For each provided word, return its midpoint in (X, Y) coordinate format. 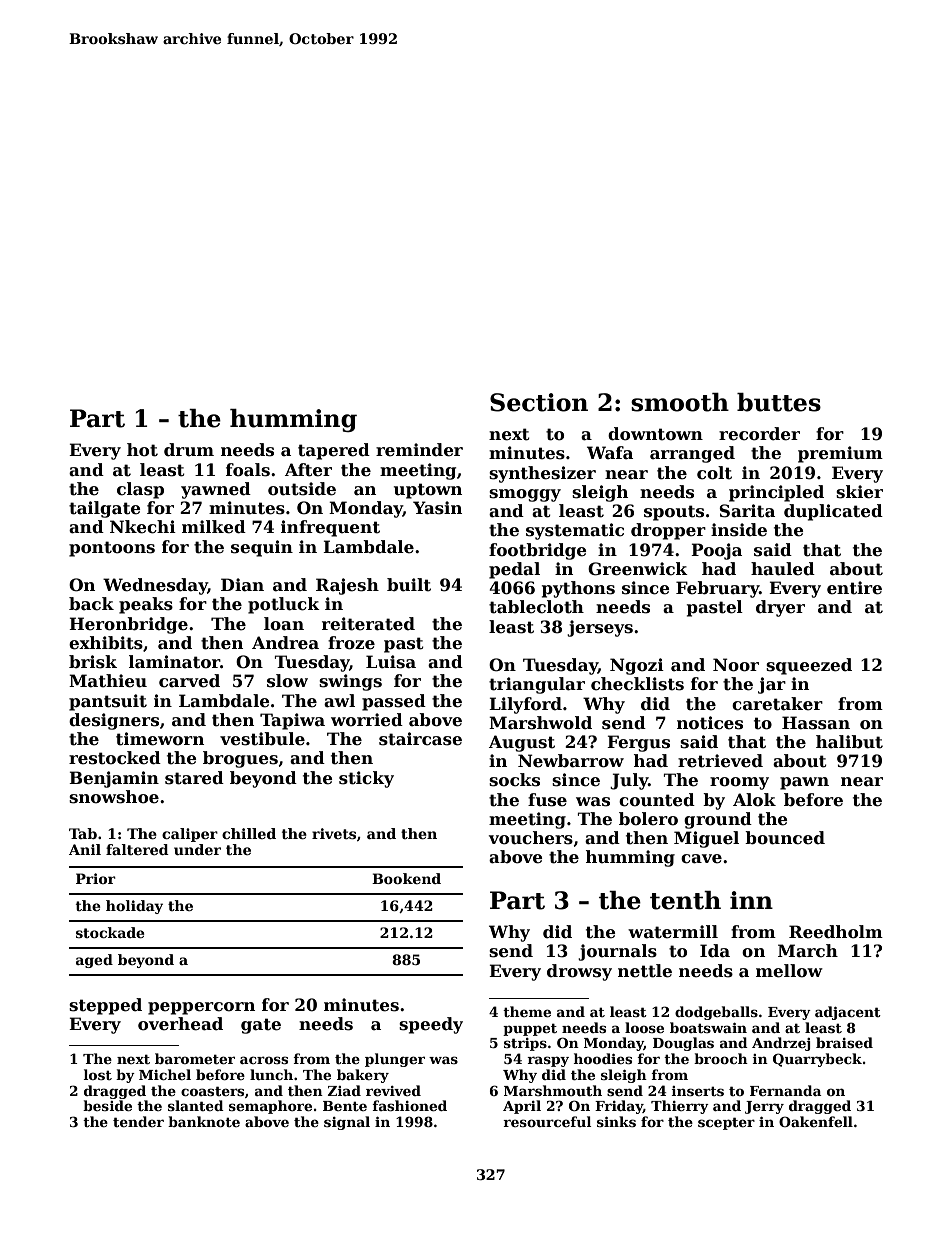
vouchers (531, 838)
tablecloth (536, 607)
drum (189, 450)
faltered (137, 849)
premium (840, 454)
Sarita (747, 511)
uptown (428, 491)
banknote (204, 1121)
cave (701, 859)
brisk (93, 662)
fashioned (409, 1105)
